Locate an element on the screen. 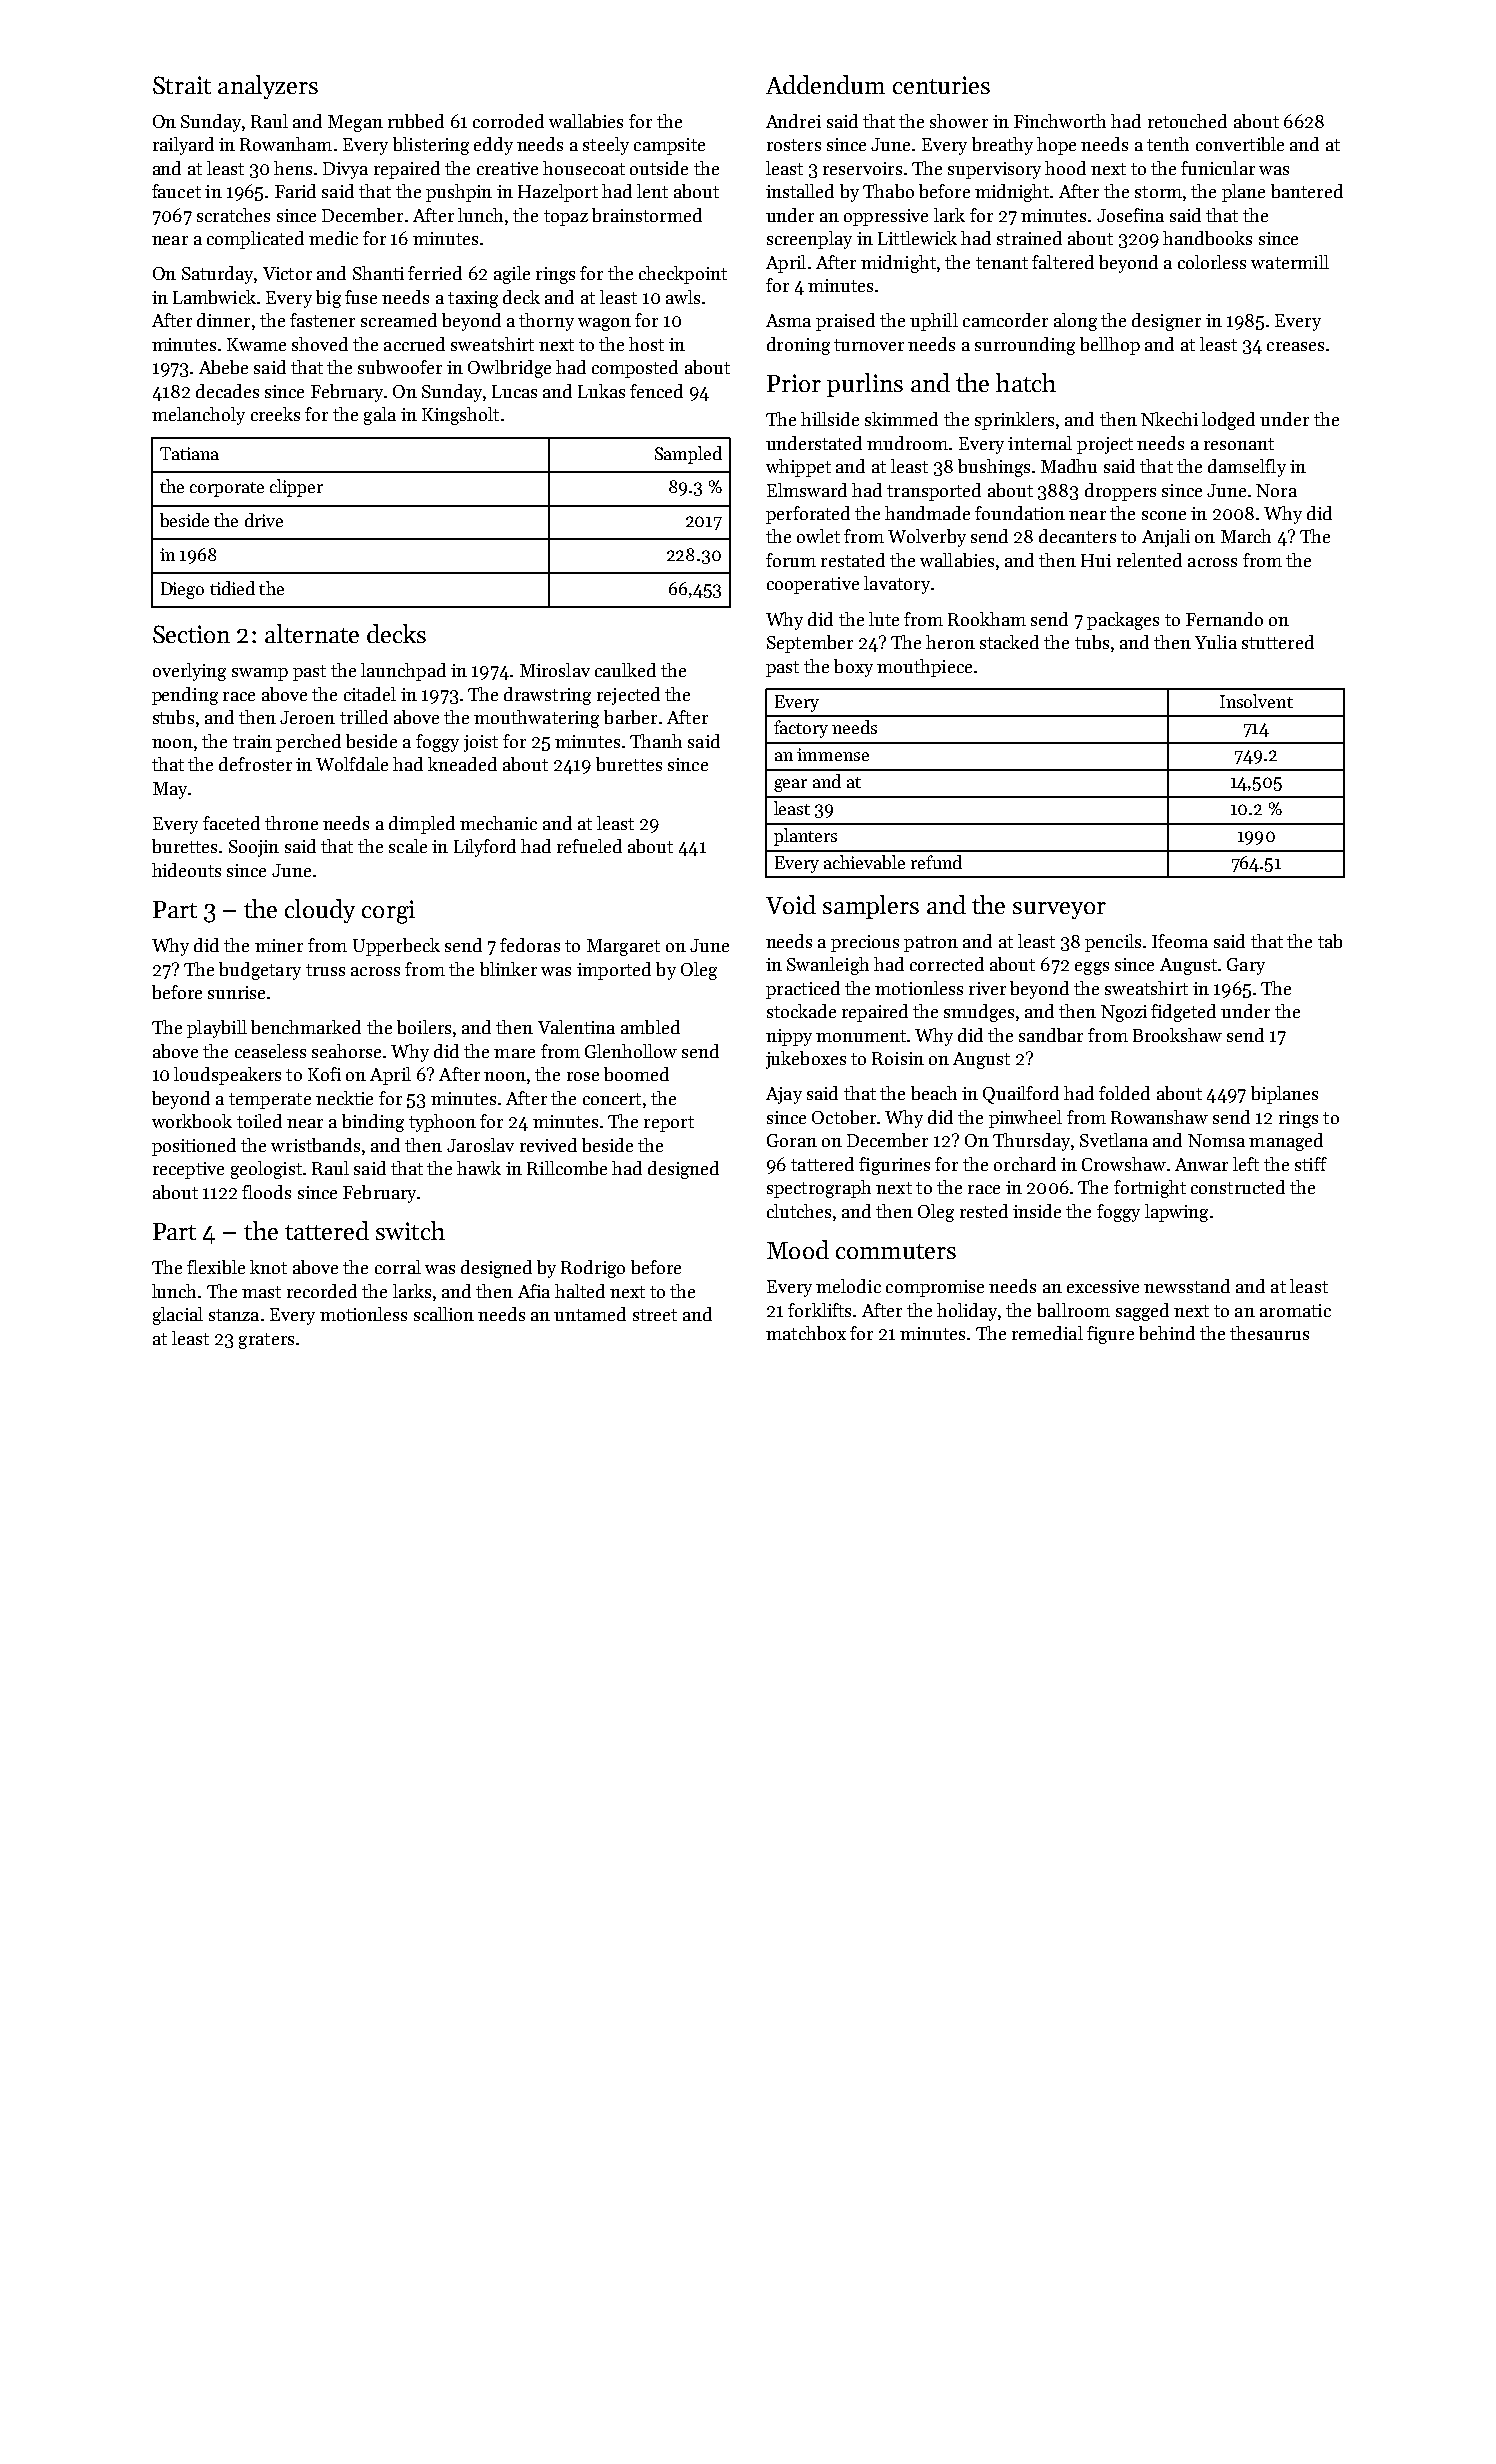 The width and height of the screenshot is (1496, 2464). Strait is located at coordinates (182, 85).
